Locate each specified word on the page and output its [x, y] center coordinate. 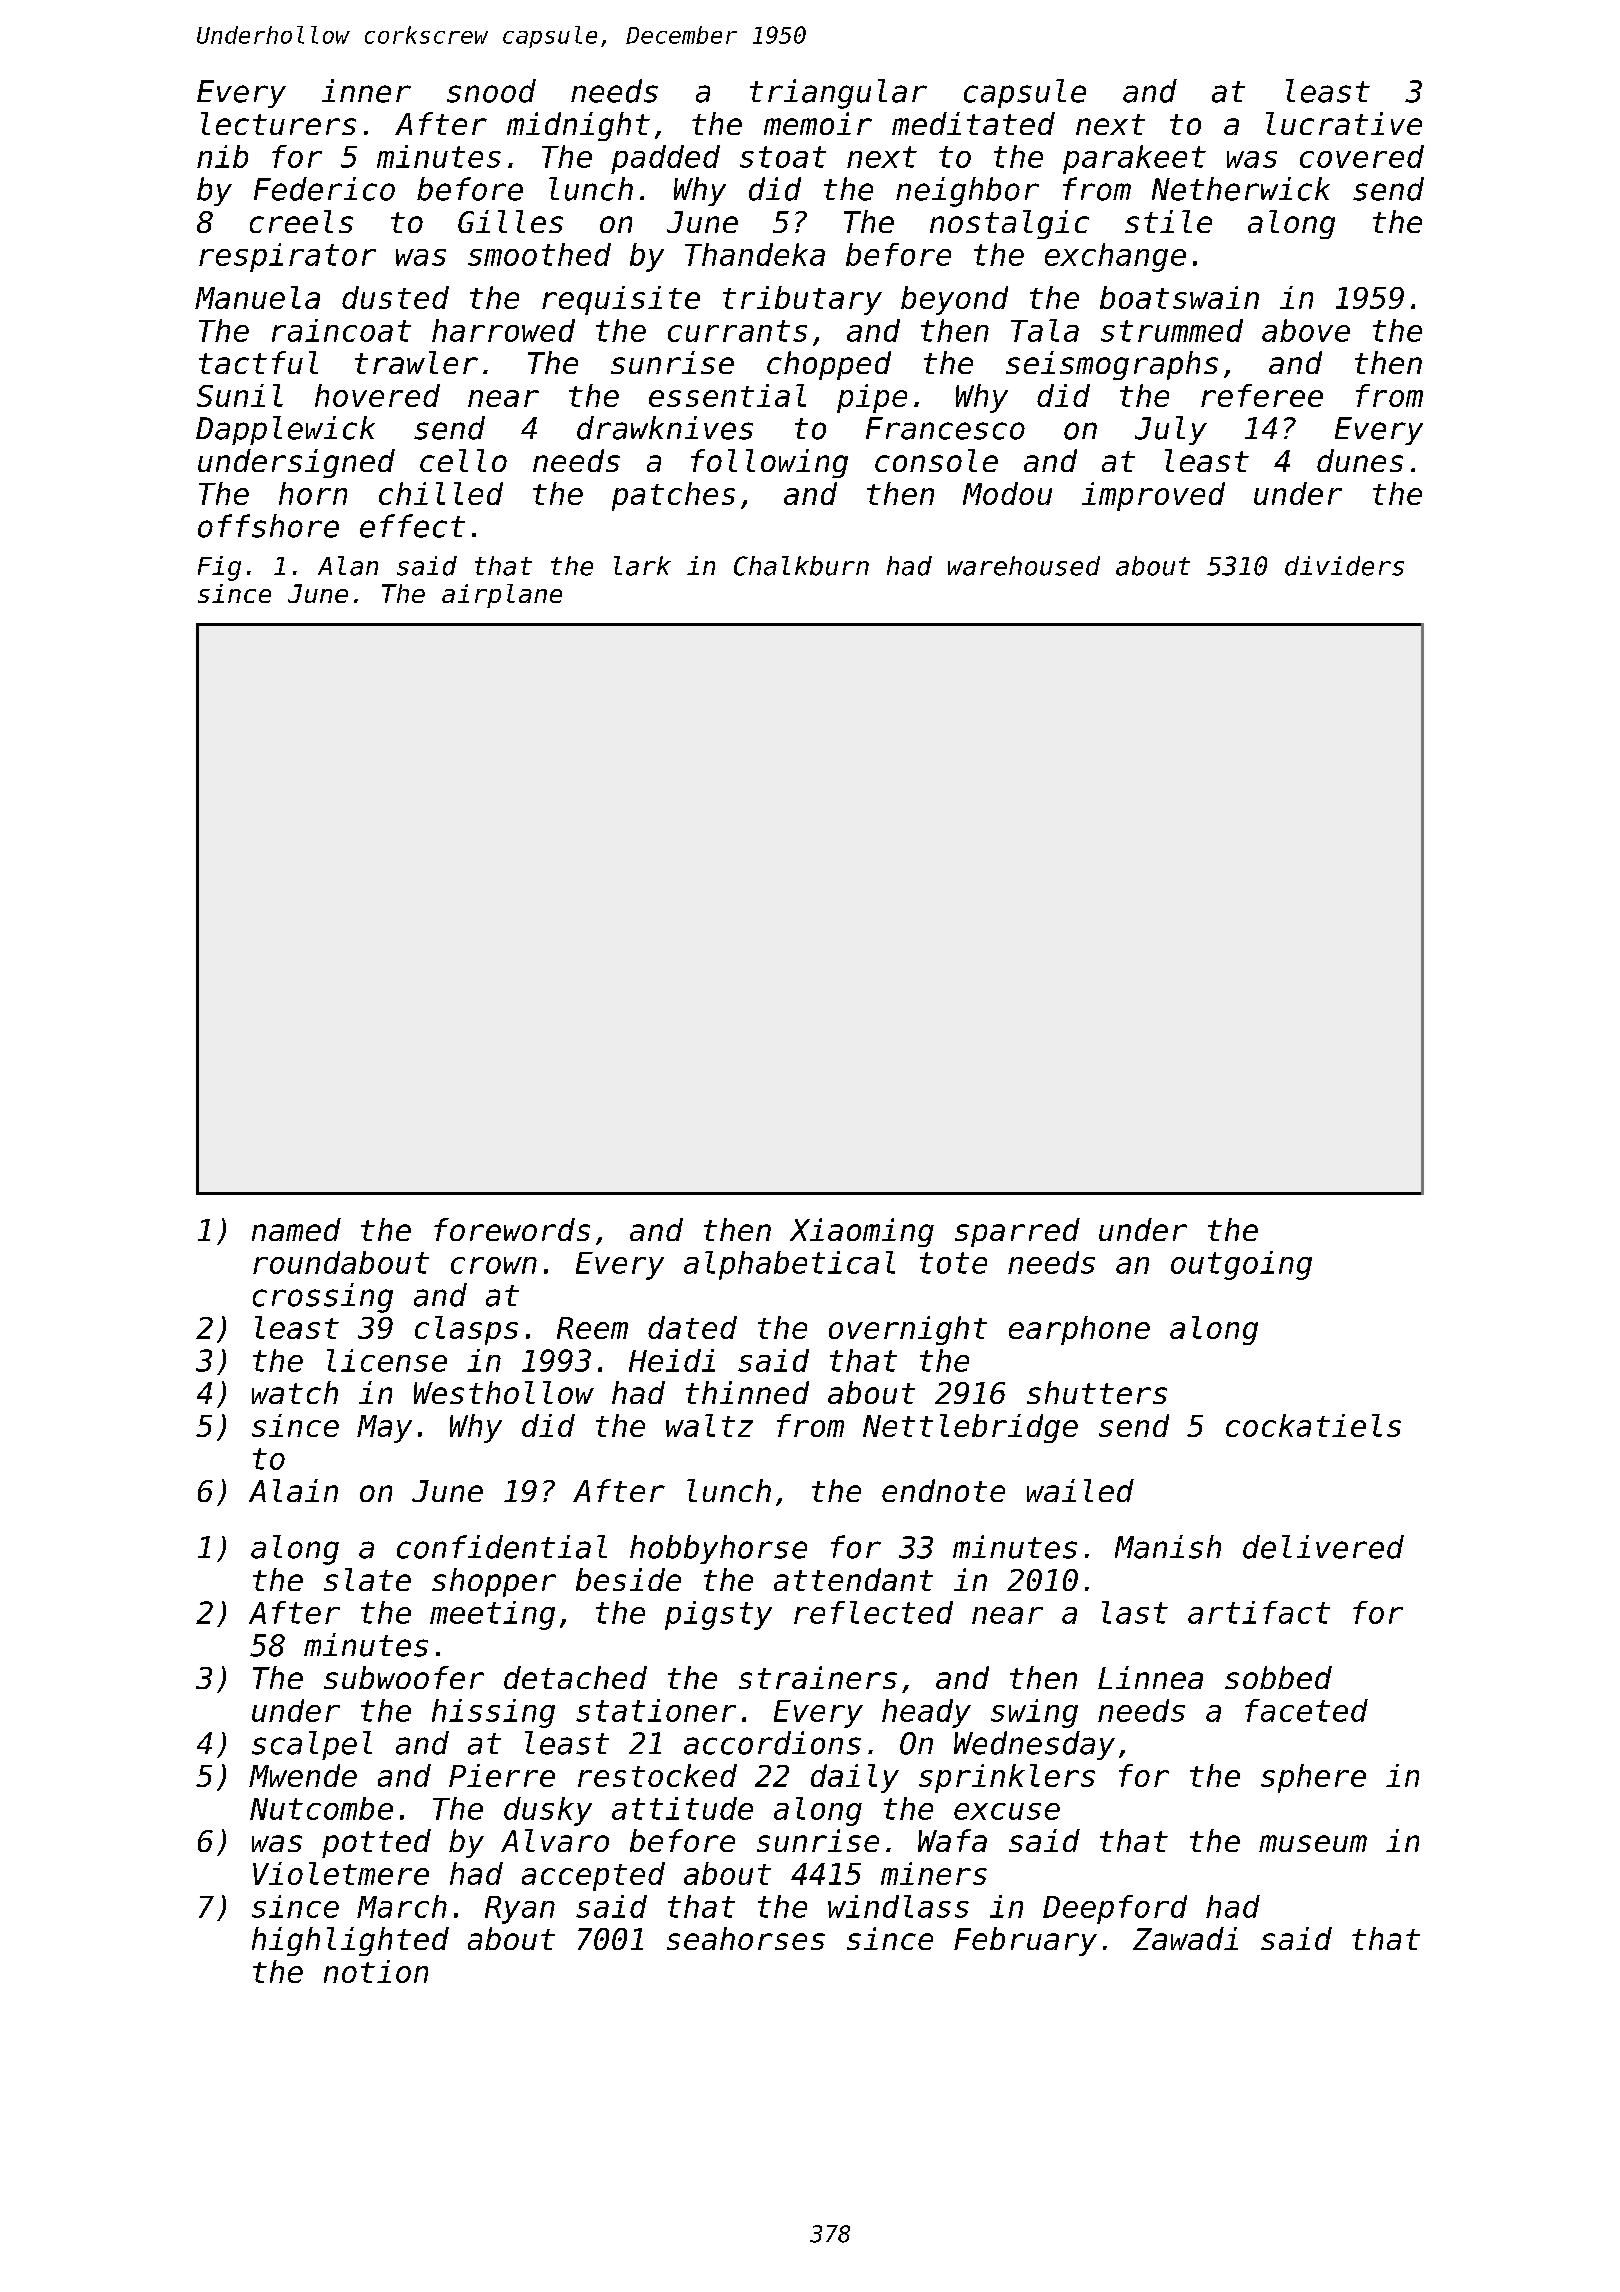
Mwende [303, 1775]
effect [412, 526]
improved [1153, 496]
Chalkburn [801, 566]
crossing [323, 1298]
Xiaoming [862, 1232]
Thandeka [755, 254]
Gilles [510, 221]
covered [1362, 156]
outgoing [1241, 1265]
